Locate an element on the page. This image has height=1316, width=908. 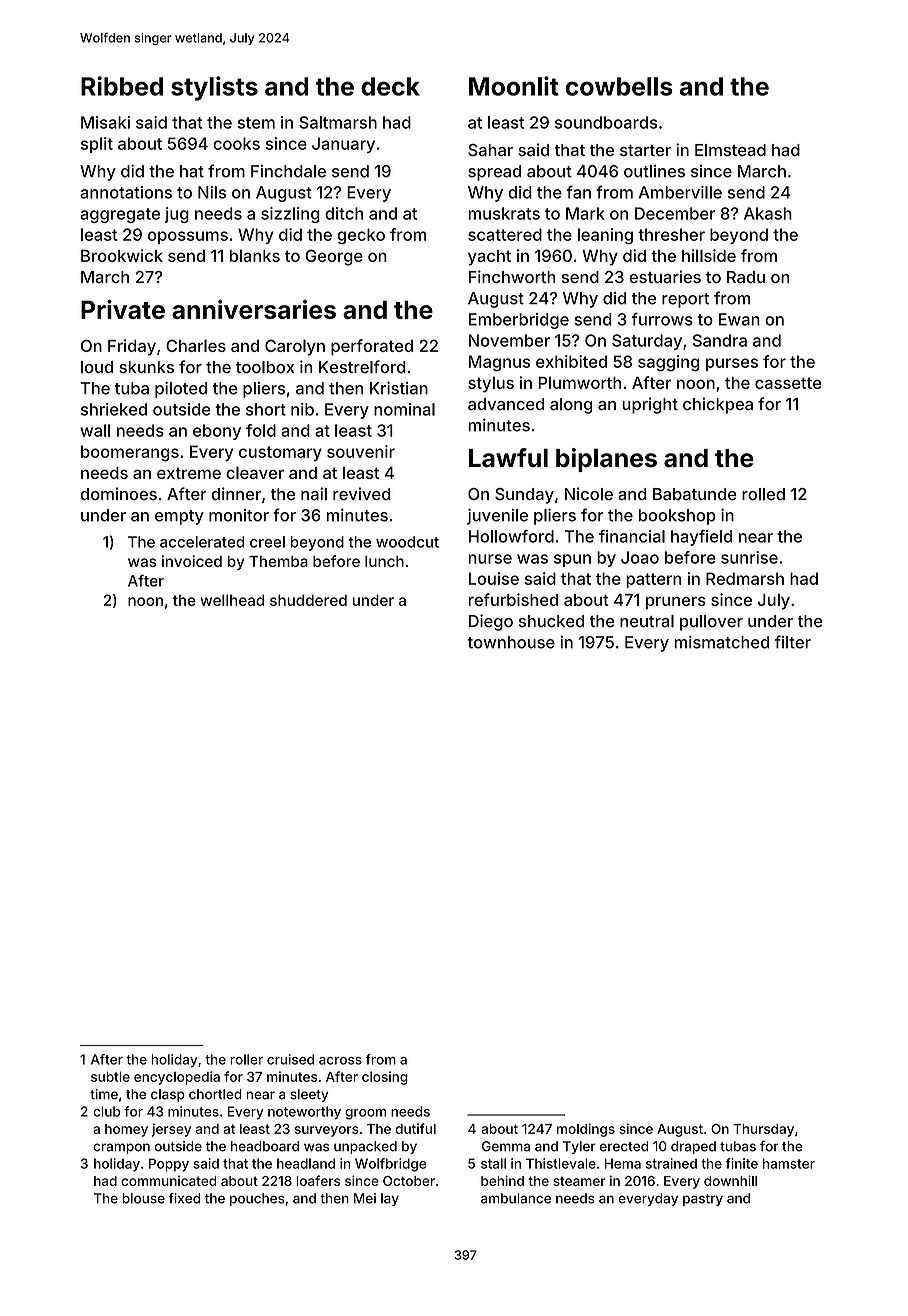
moldings is located at coordinates (586, 1130).
